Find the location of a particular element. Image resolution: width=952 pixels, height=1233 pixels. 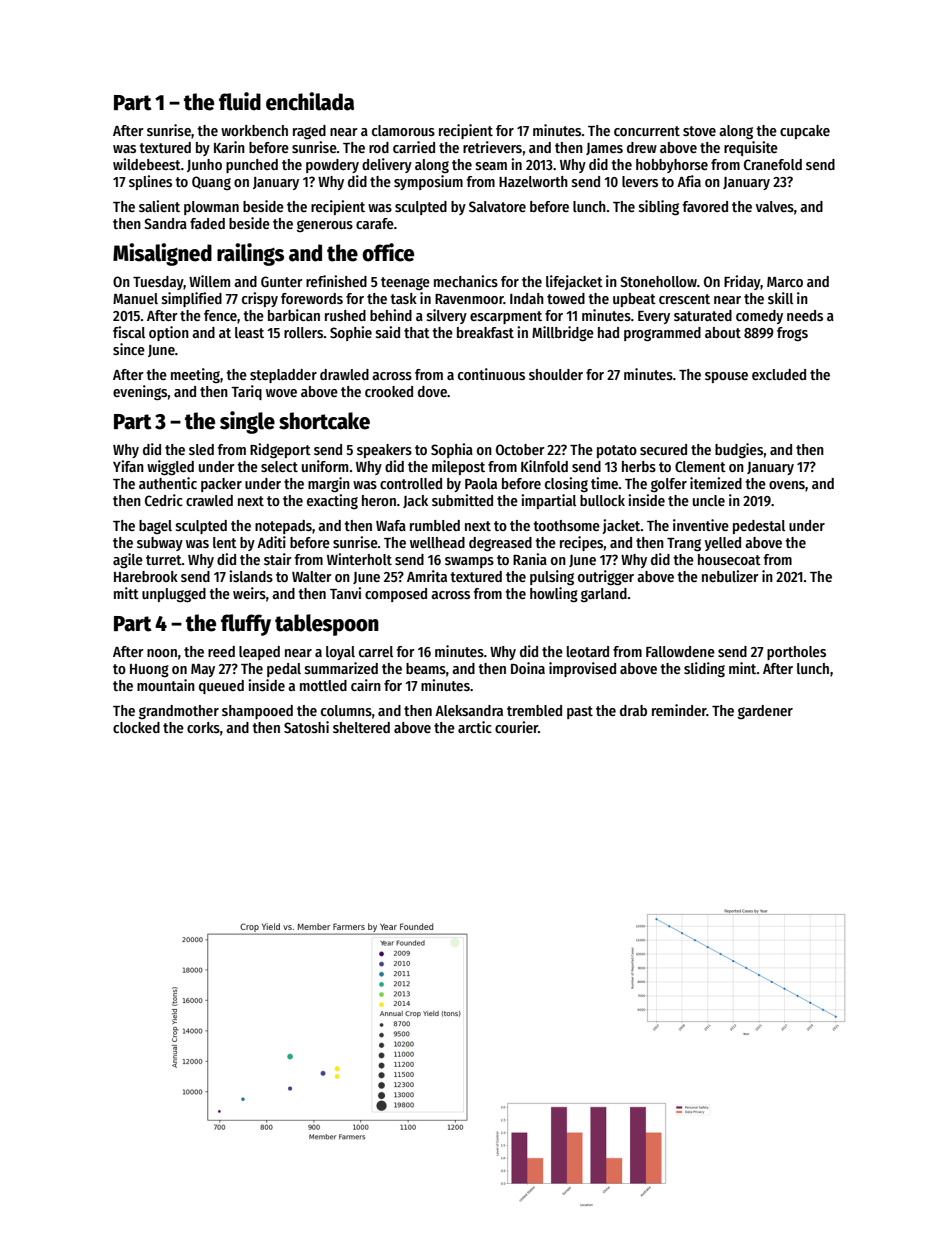

pedestal is located at coordinates (759, 527).
